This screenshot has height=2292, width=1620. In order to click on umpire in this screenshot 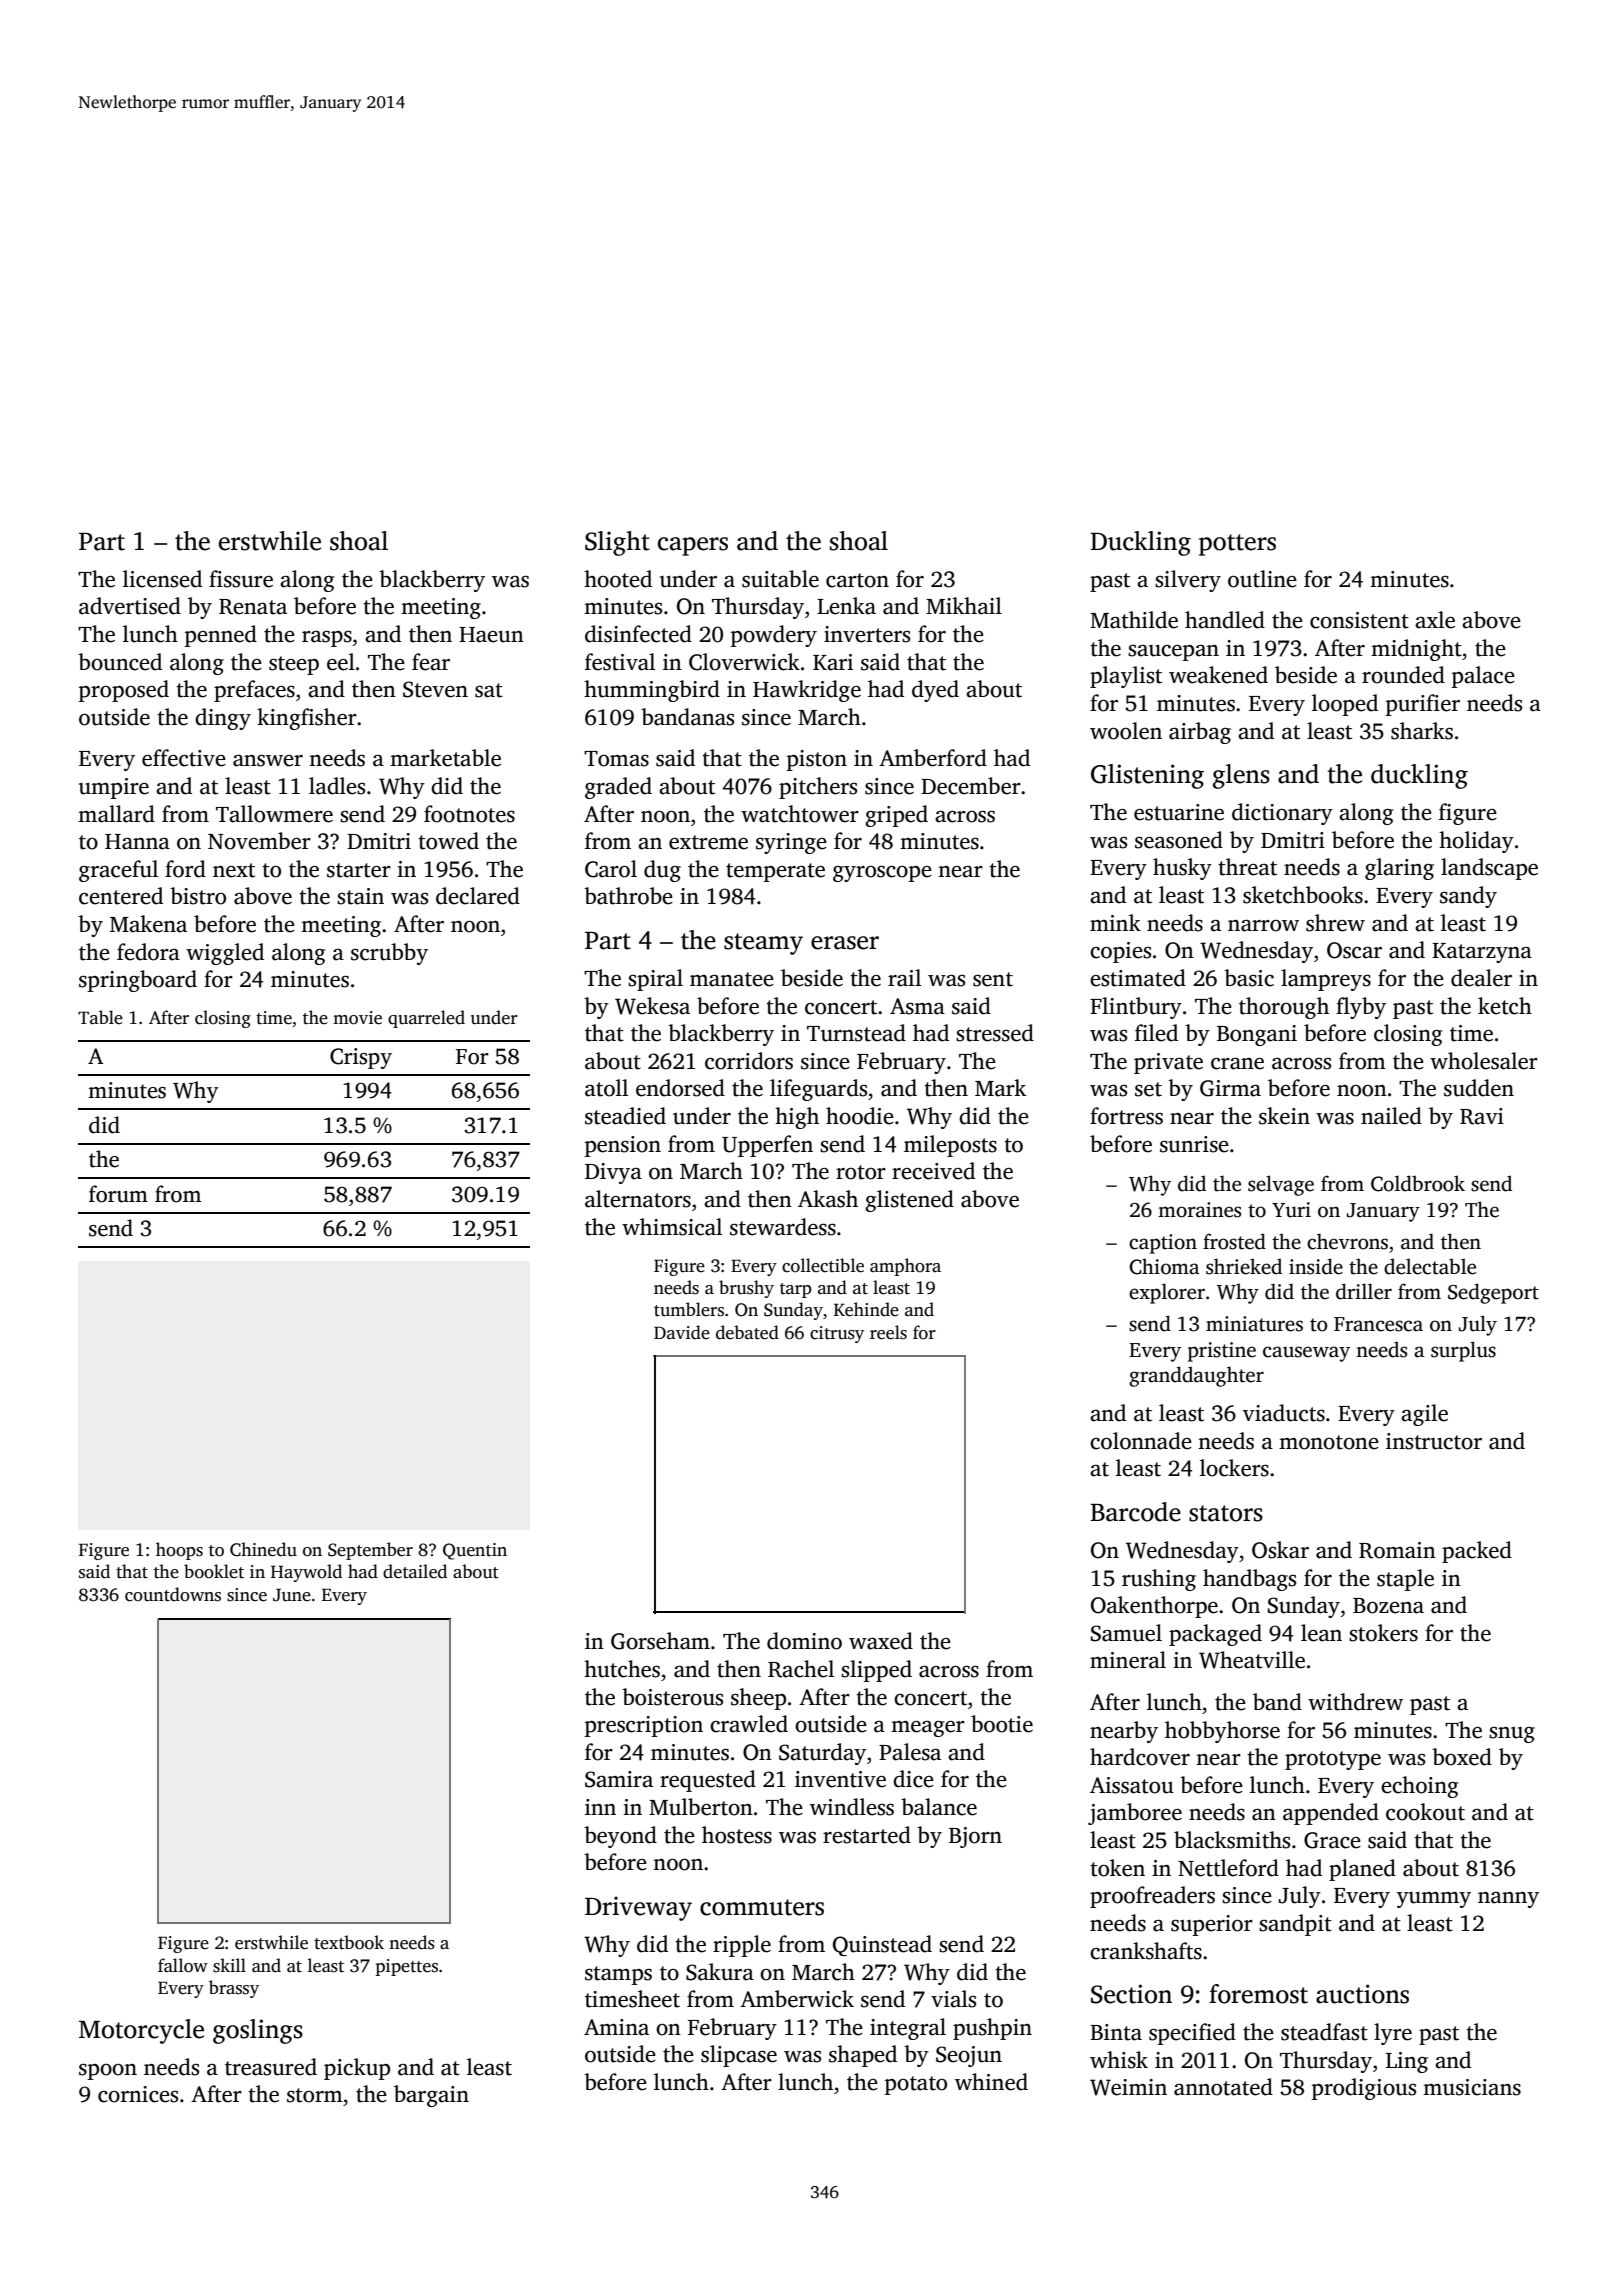, I will do `click(114, 788)`.
